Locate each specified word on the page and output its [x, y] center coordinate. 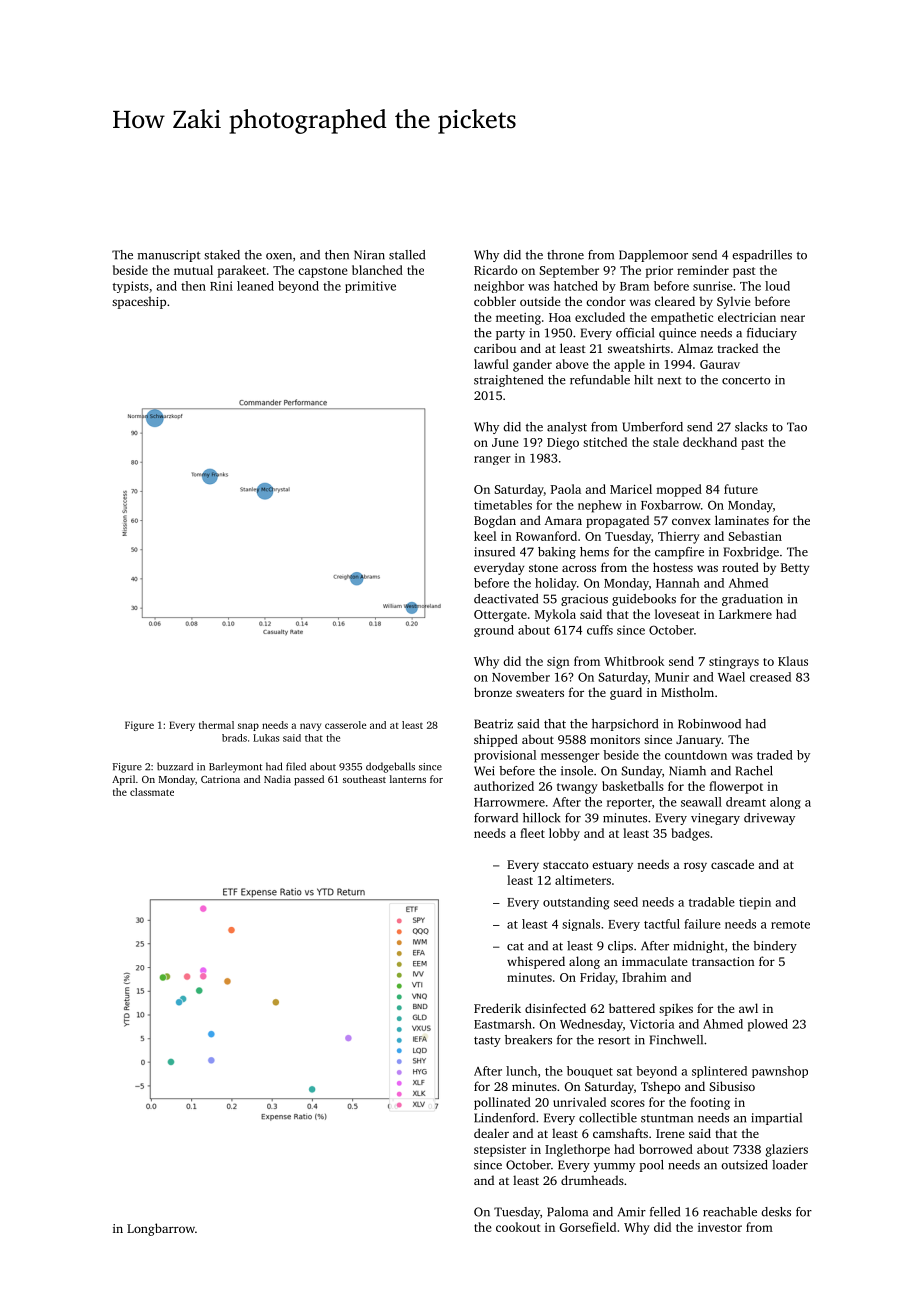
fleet [532, 833]
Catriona [220, 779]
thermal [216, 725]
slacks [751, 427]
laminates [742, 520]
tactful [662, 924]
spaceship [139, 302]
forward [496, 818]
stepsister [500, 1151]
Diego [563, 444]
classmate [152, 792]
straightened [508, 381]
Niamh [687, 771]
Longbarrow [161, 1229]
